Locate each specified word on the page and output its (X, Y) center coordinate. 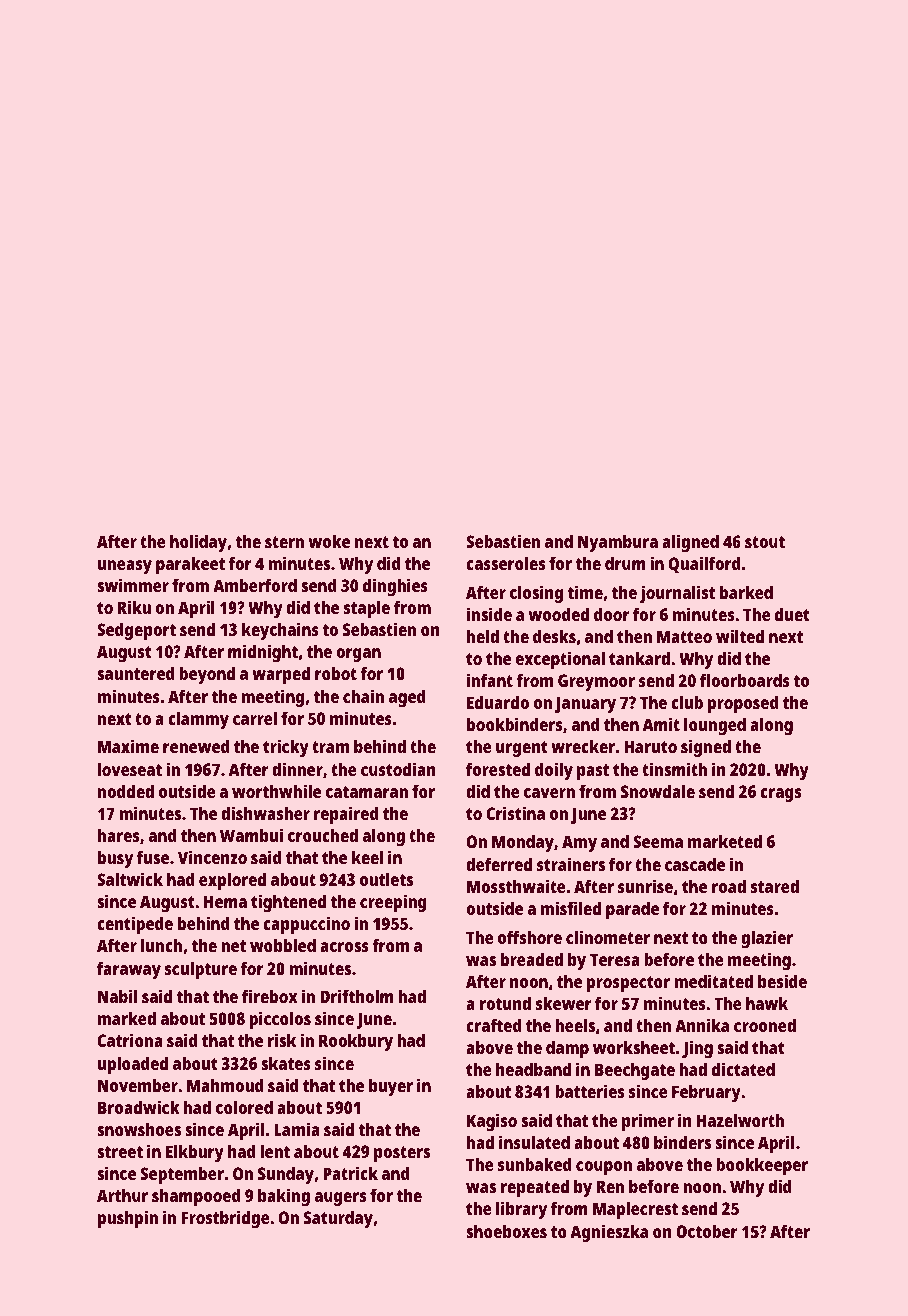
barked (746, 592)
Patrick (350, 1173)
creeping (393, 903)
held (483, 636)
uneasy (125, 567)
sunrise (645, 886)
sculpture (201, 970)
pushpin (128, 1219)
